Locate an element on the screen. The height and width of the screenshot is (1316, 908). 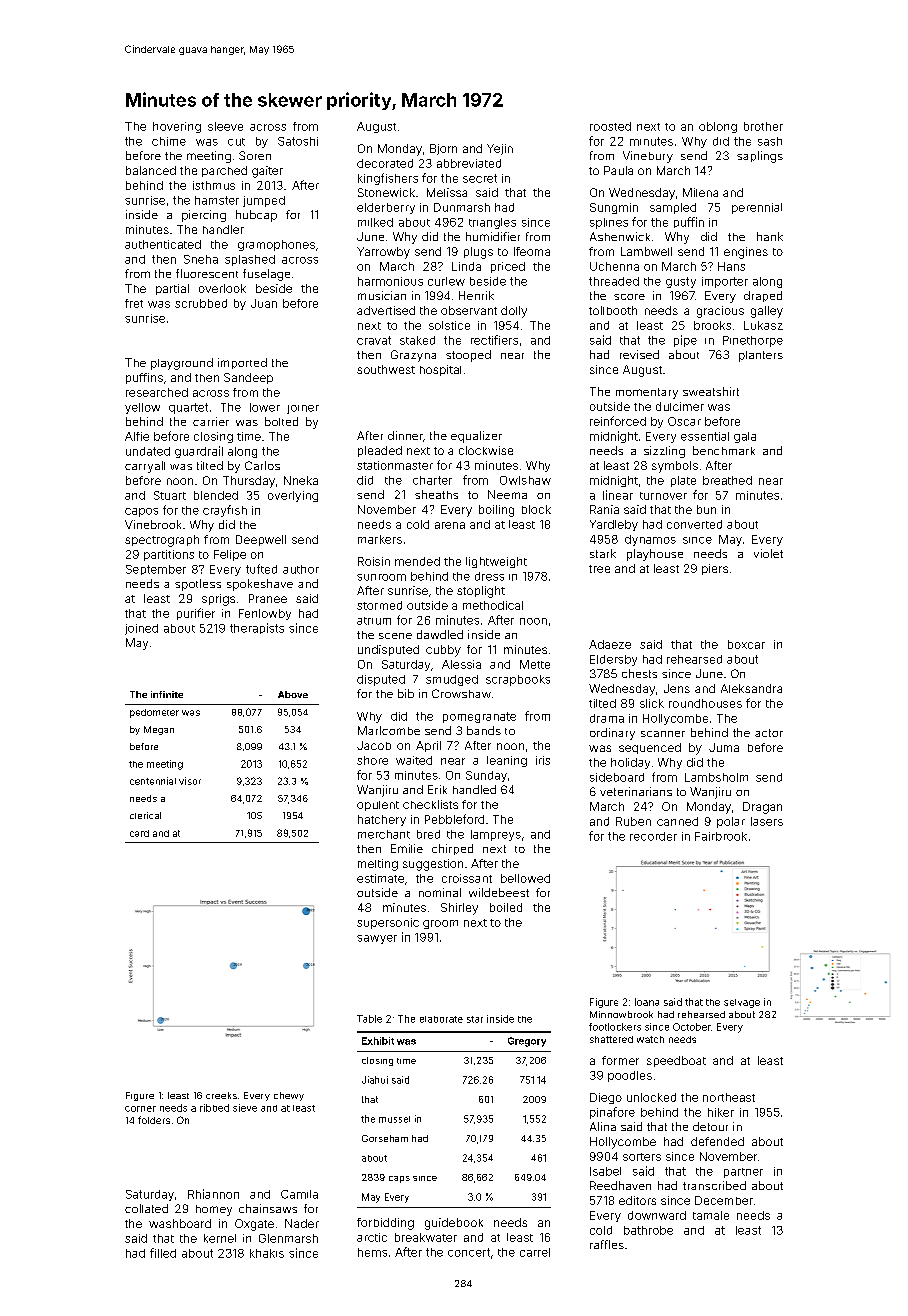
roosted is located at coordinates (610, 126).
